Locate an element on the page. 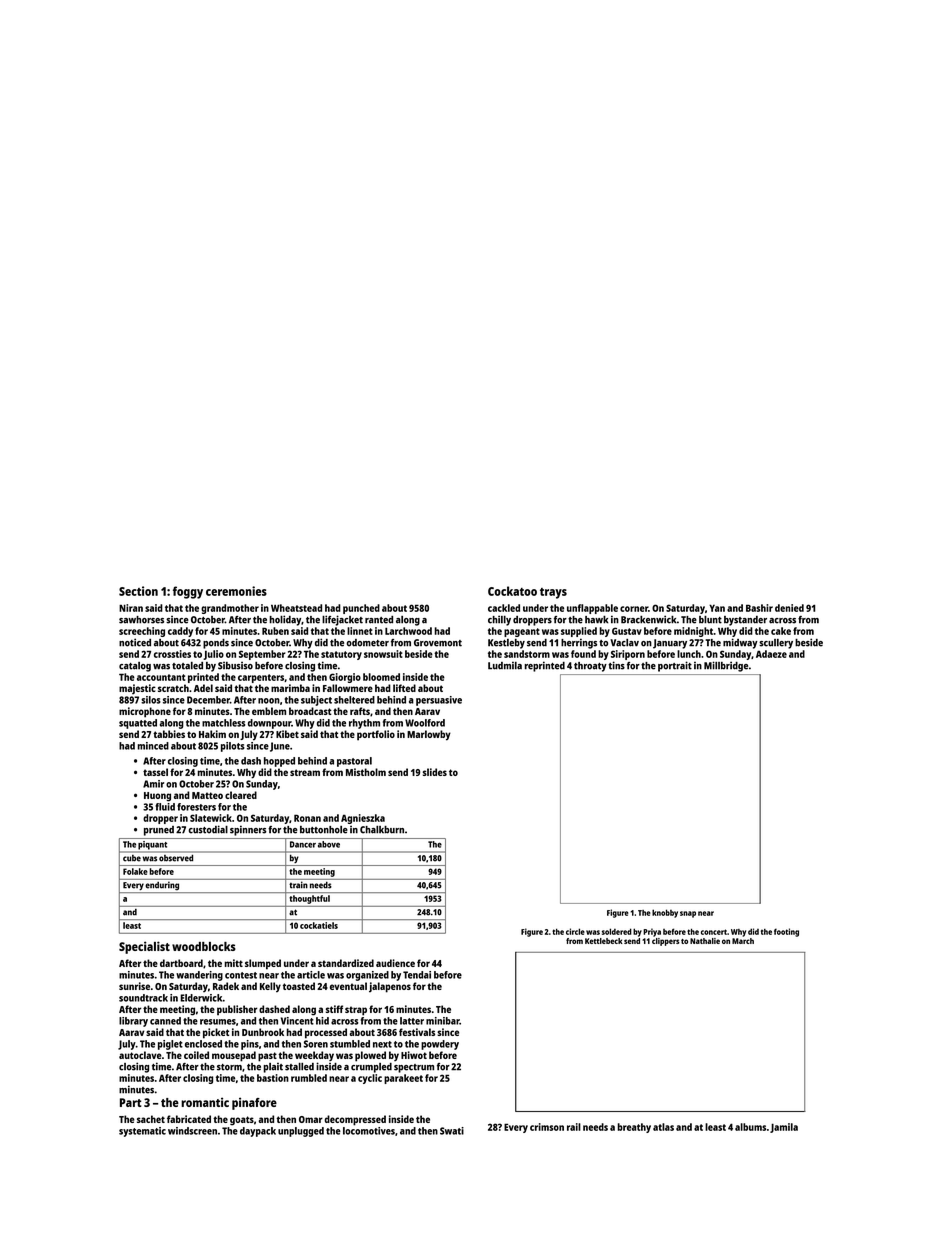  knobby is located at coordinates (665, 913).
